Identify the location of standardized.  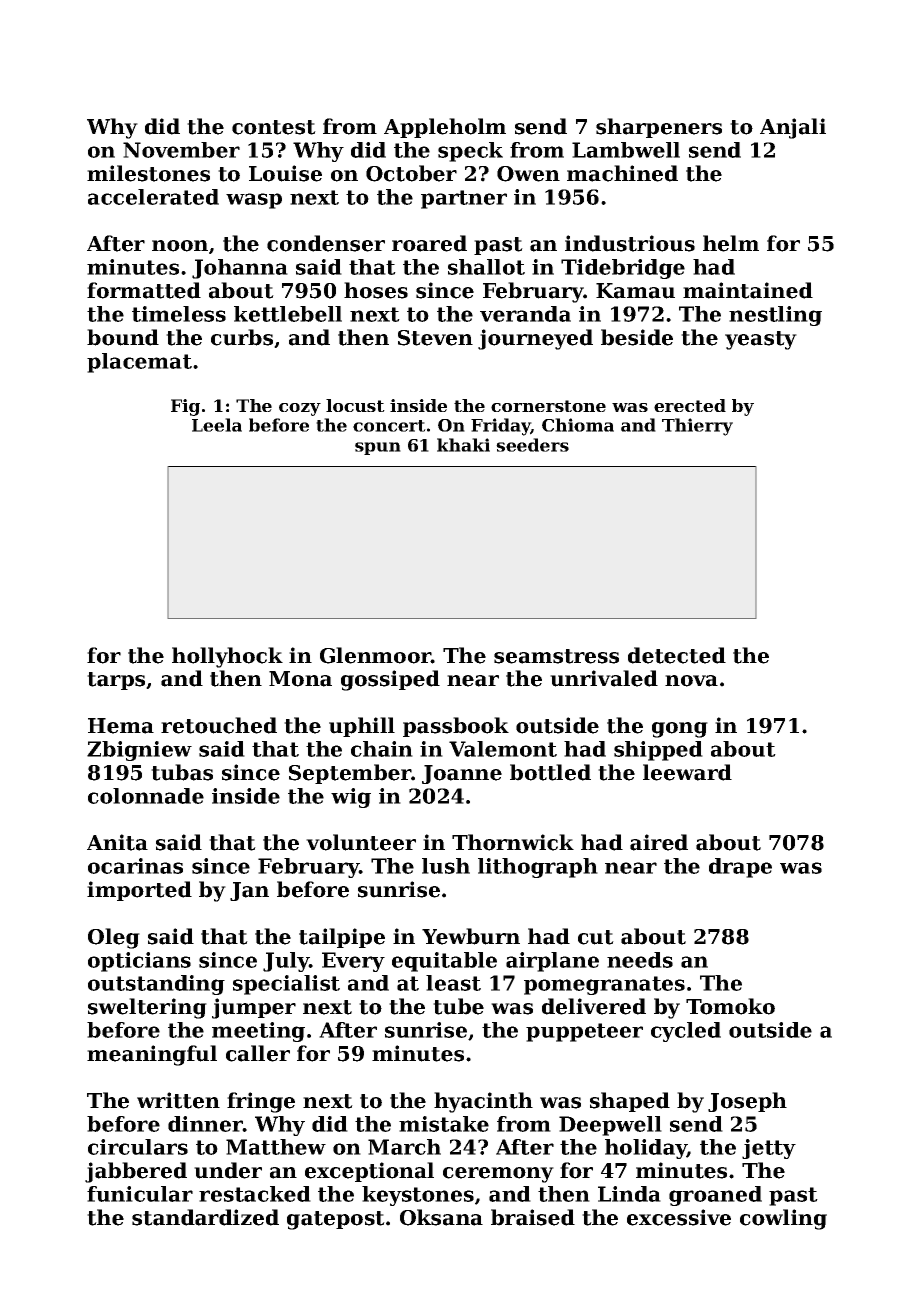
(205, 1217).
